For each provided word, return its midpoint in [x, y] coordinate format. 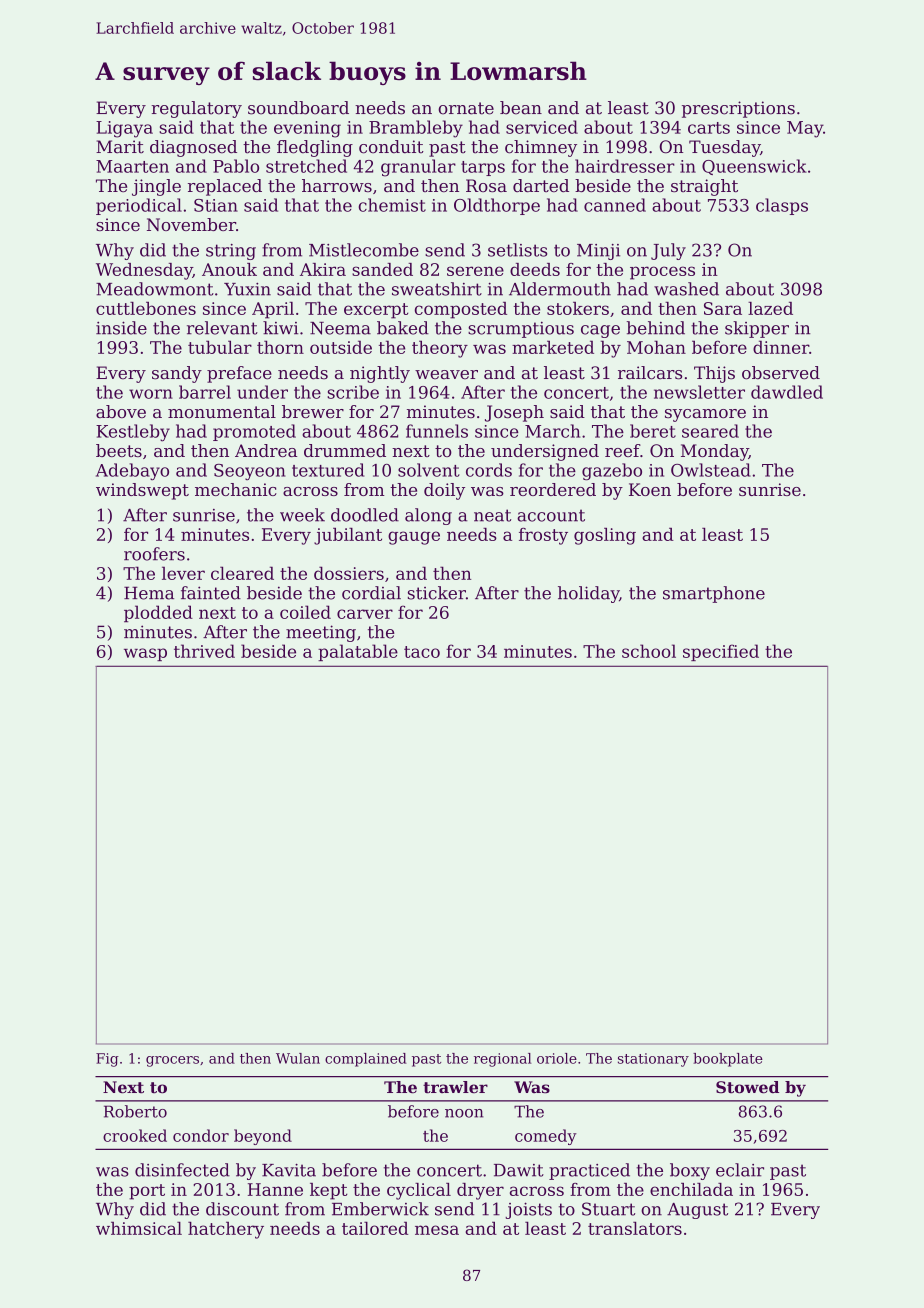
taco [422, 652]
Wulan [298, 1058]
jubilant [348, 536]
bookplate [728, 1060]
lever [183, 573]
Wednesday [144, 271]
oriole [557, 1058]
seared [710, 431]
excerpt [376, 311]
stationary [653, 1060]
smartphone [714, 594]
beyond [263, 1137]
